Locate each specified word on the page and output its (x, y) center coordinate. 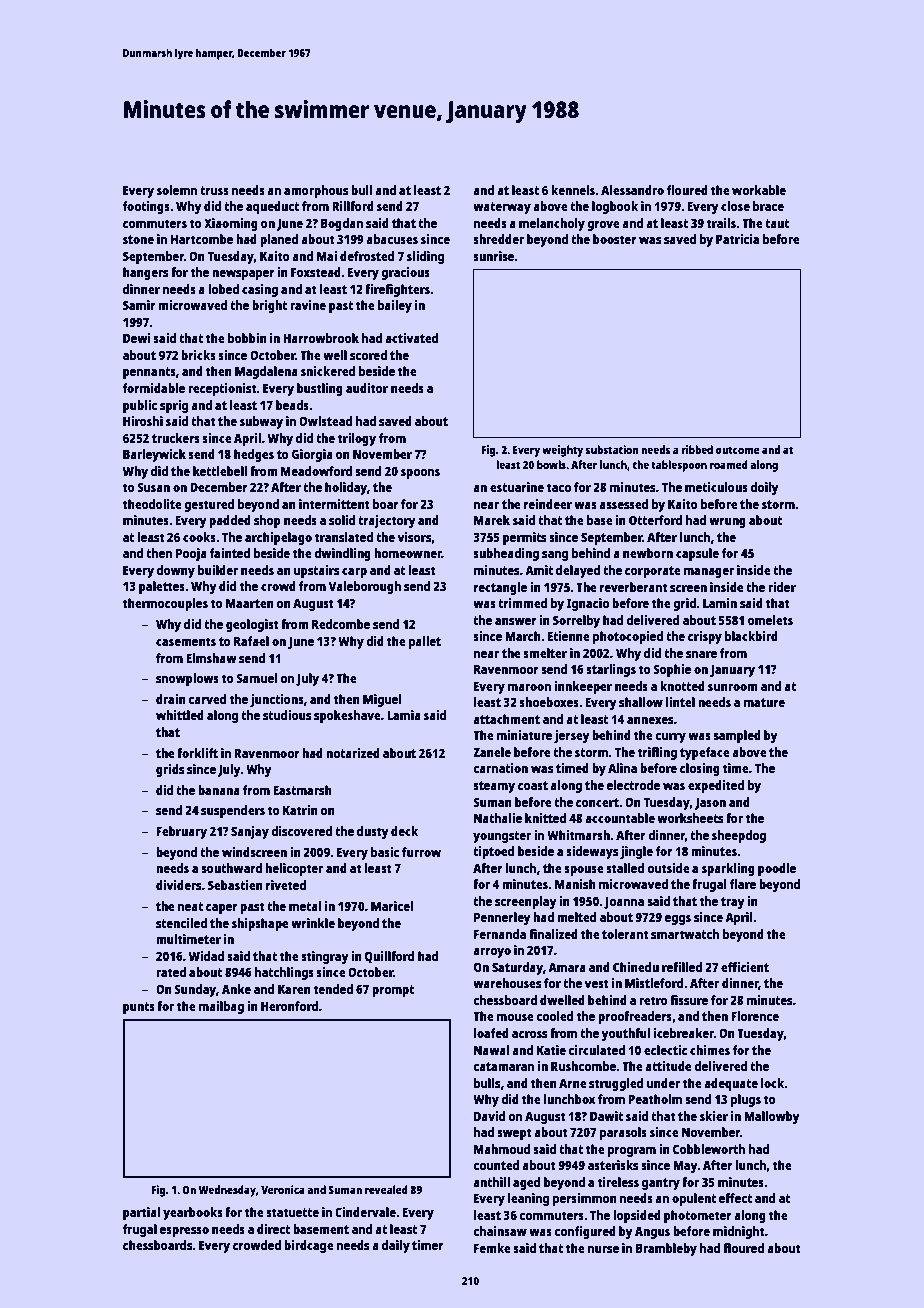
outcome (738, 450)
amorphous (316, 191)
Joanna (624, 902)
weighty (562, 451)
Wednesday (227, 1191)
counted (496, 1165)
